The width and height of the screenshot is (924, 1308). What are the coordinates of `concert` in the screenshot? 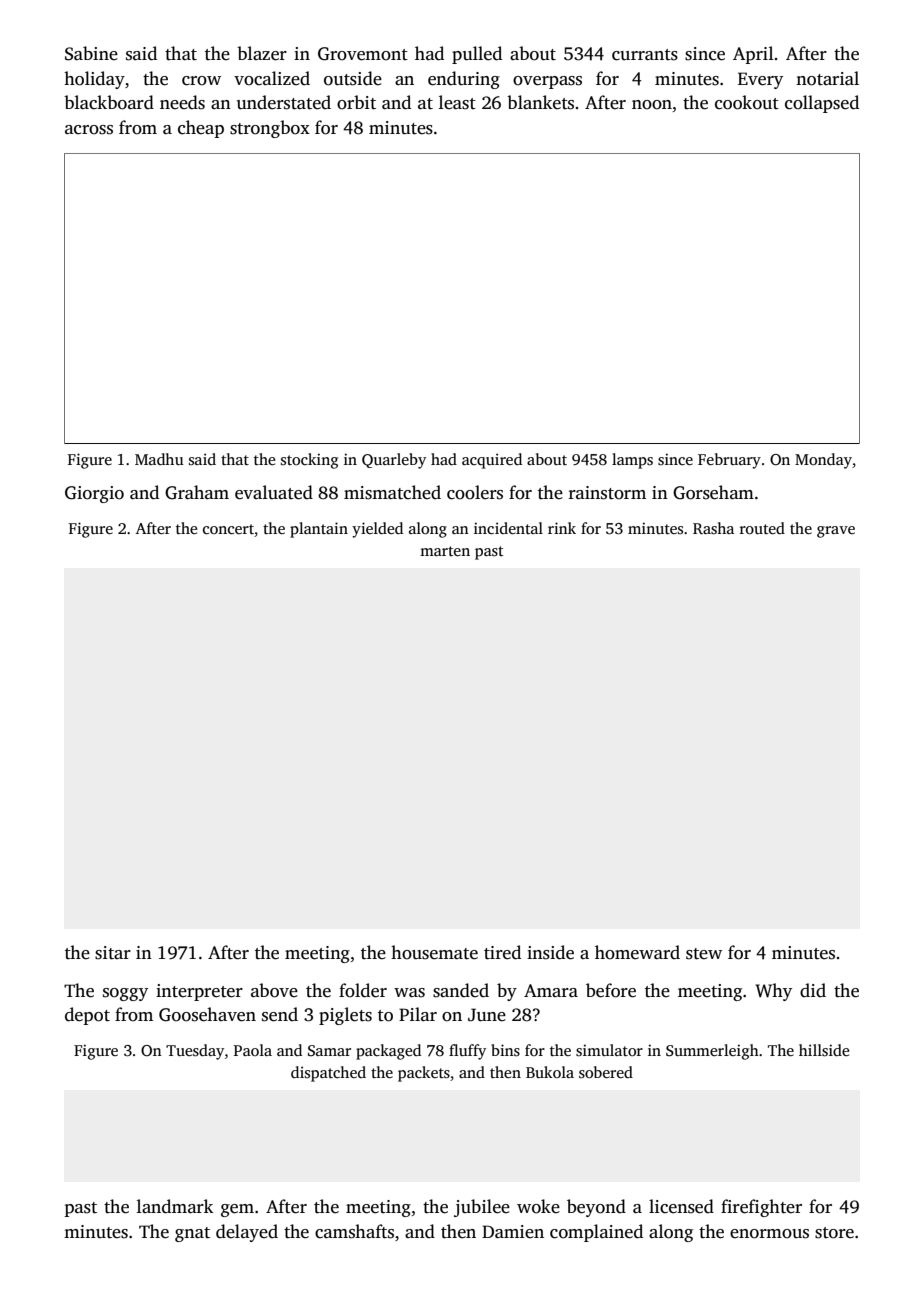 It's located at (228, 529).
